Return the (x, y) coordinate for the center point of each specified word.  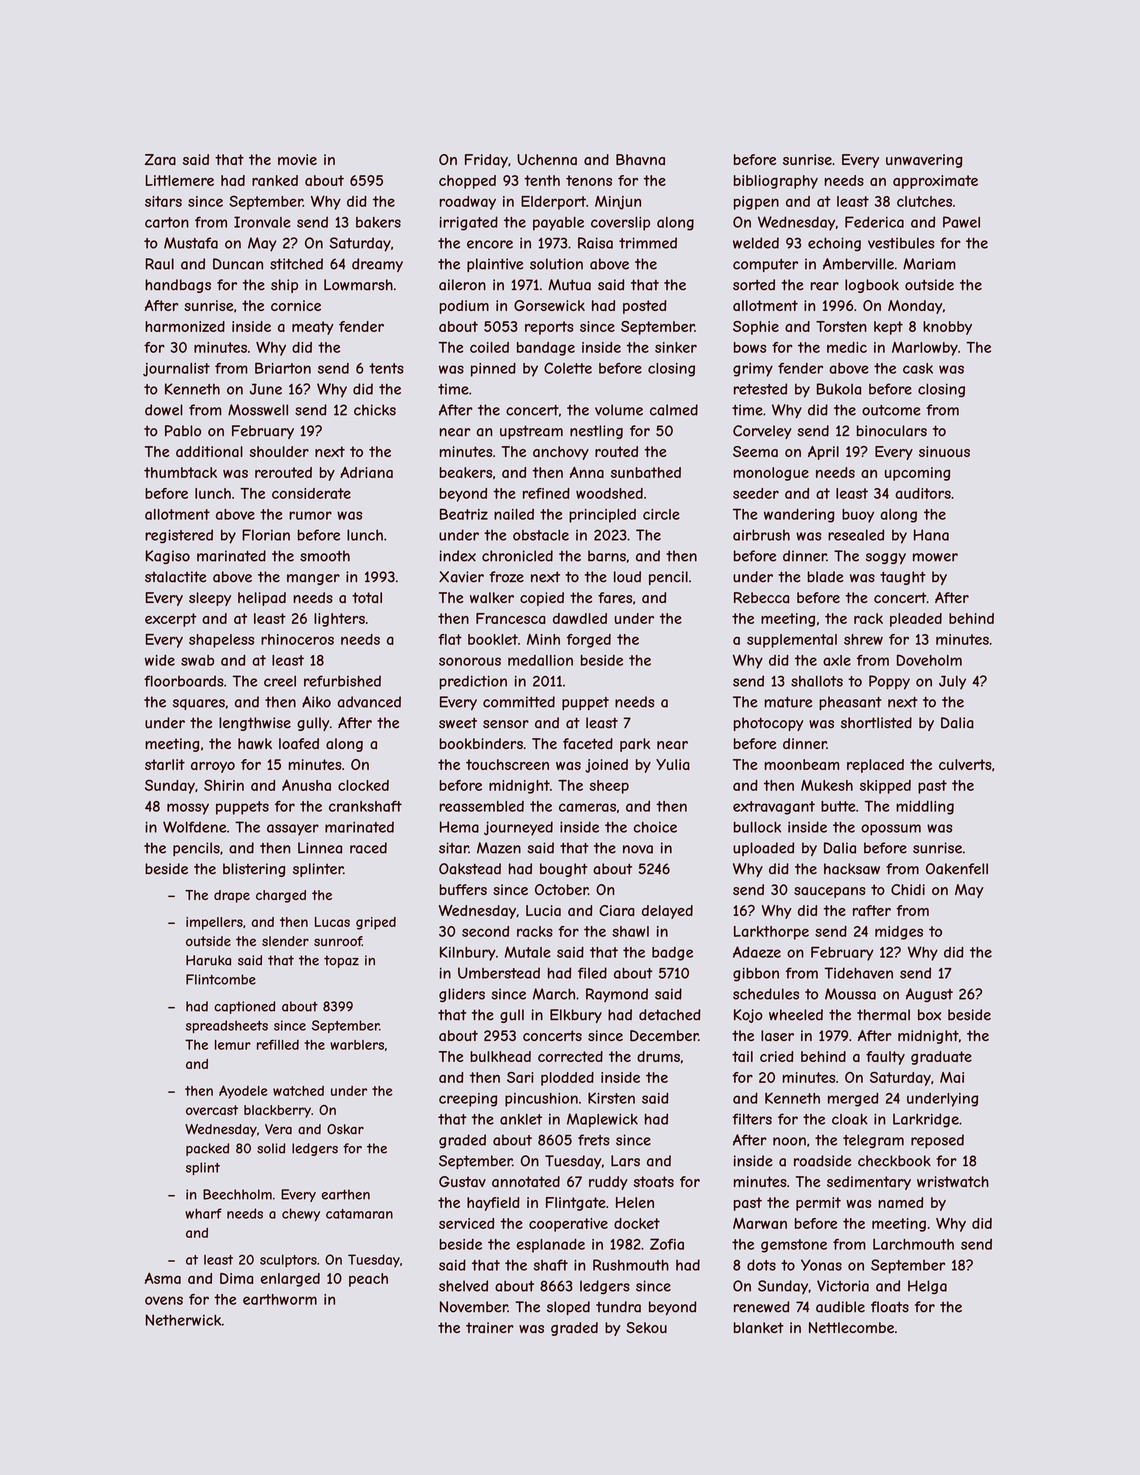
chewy (301, 1214)
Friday (486, 161)
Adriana (366, 472)
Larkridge (926, 1120)
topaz (341, 961)
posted (644, 307)
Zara (160, 159)
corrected (570, 1056)
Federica (874, 222)
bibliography (776, 182)
